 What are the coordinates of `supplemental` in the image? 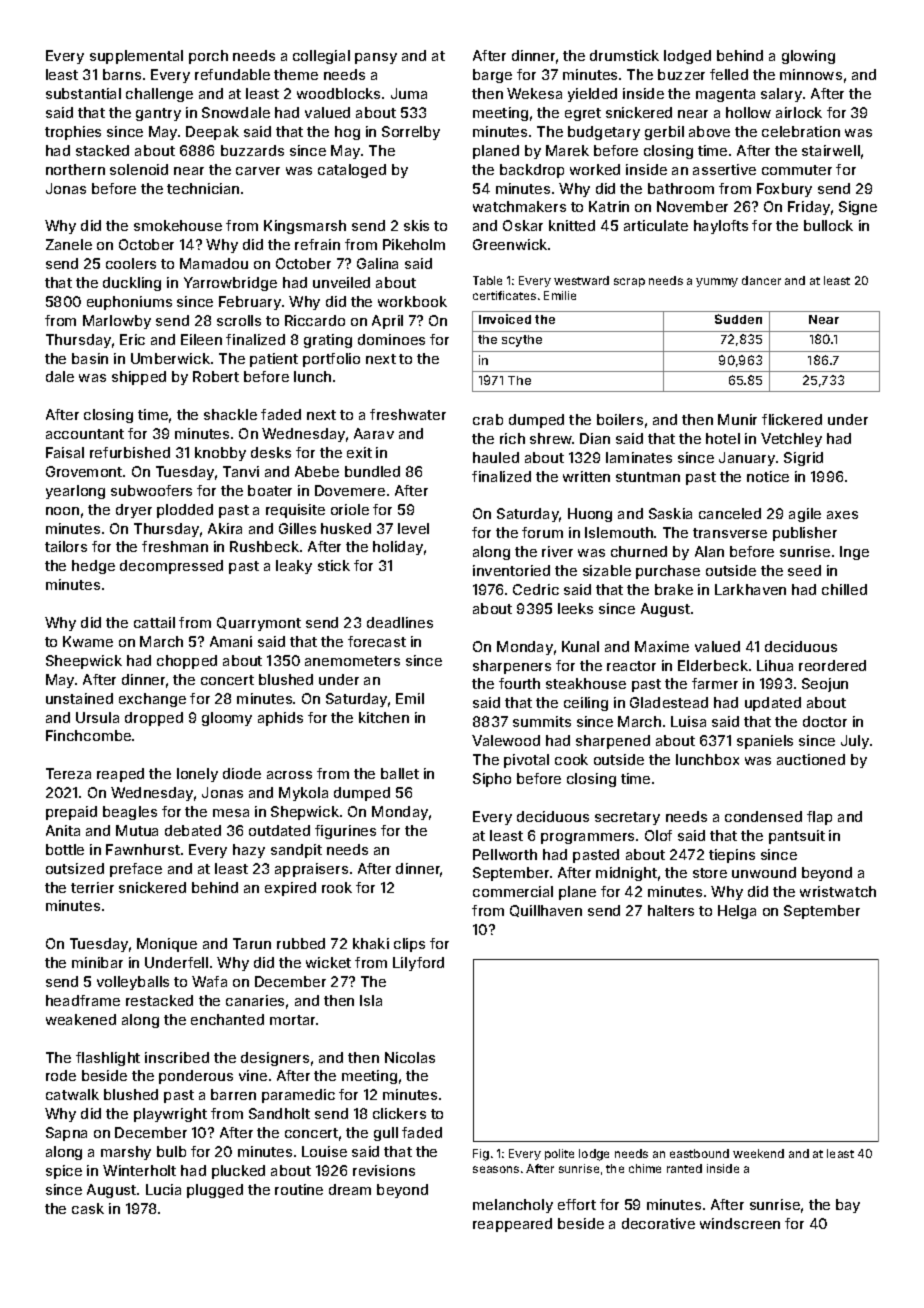 It's located at (136, 57).
